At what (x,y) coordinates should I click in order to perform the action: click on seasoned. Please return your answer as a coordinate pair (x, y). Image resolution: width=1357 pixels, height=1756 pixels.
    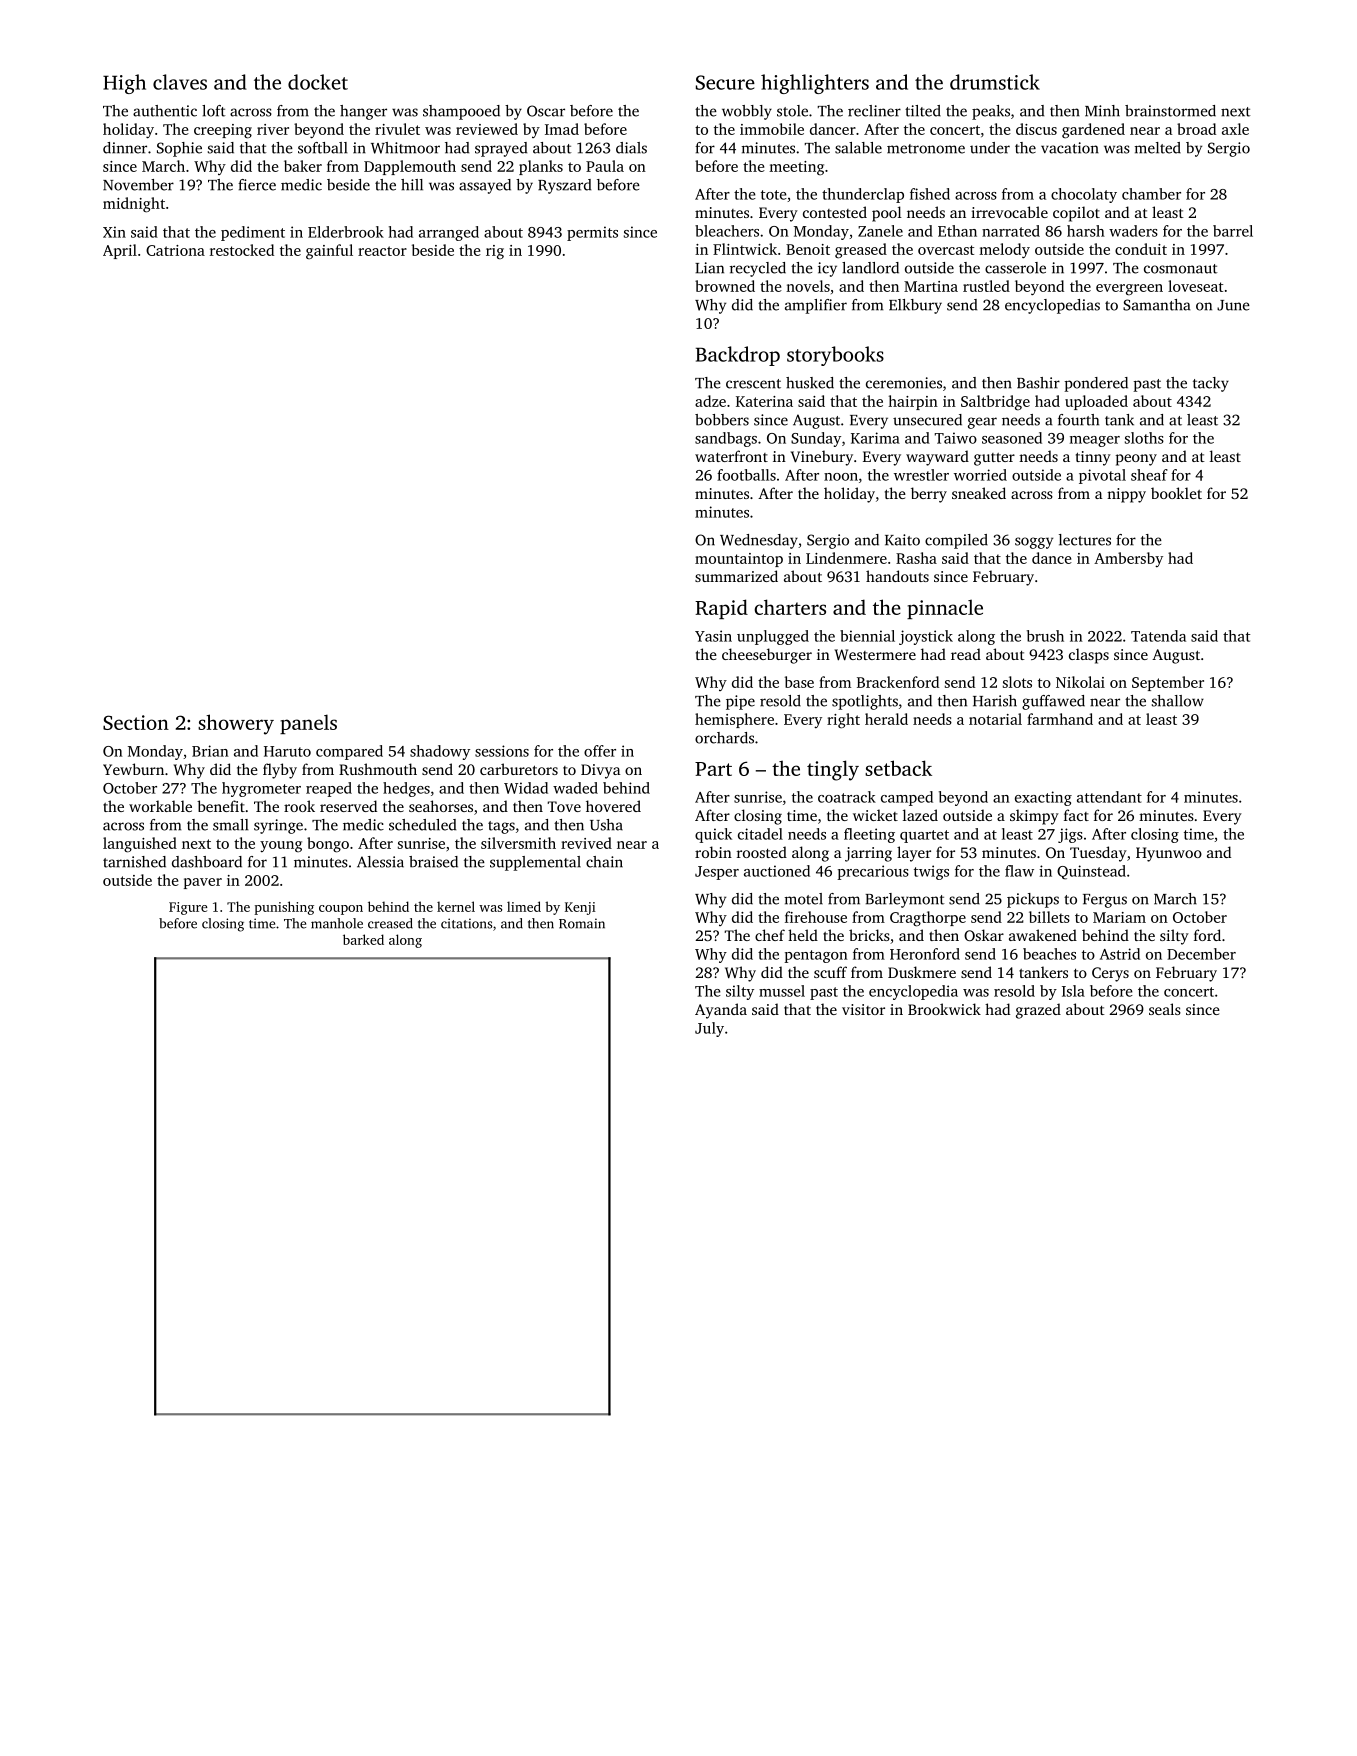
    Looking at the image, I should click on (1012, 438).
